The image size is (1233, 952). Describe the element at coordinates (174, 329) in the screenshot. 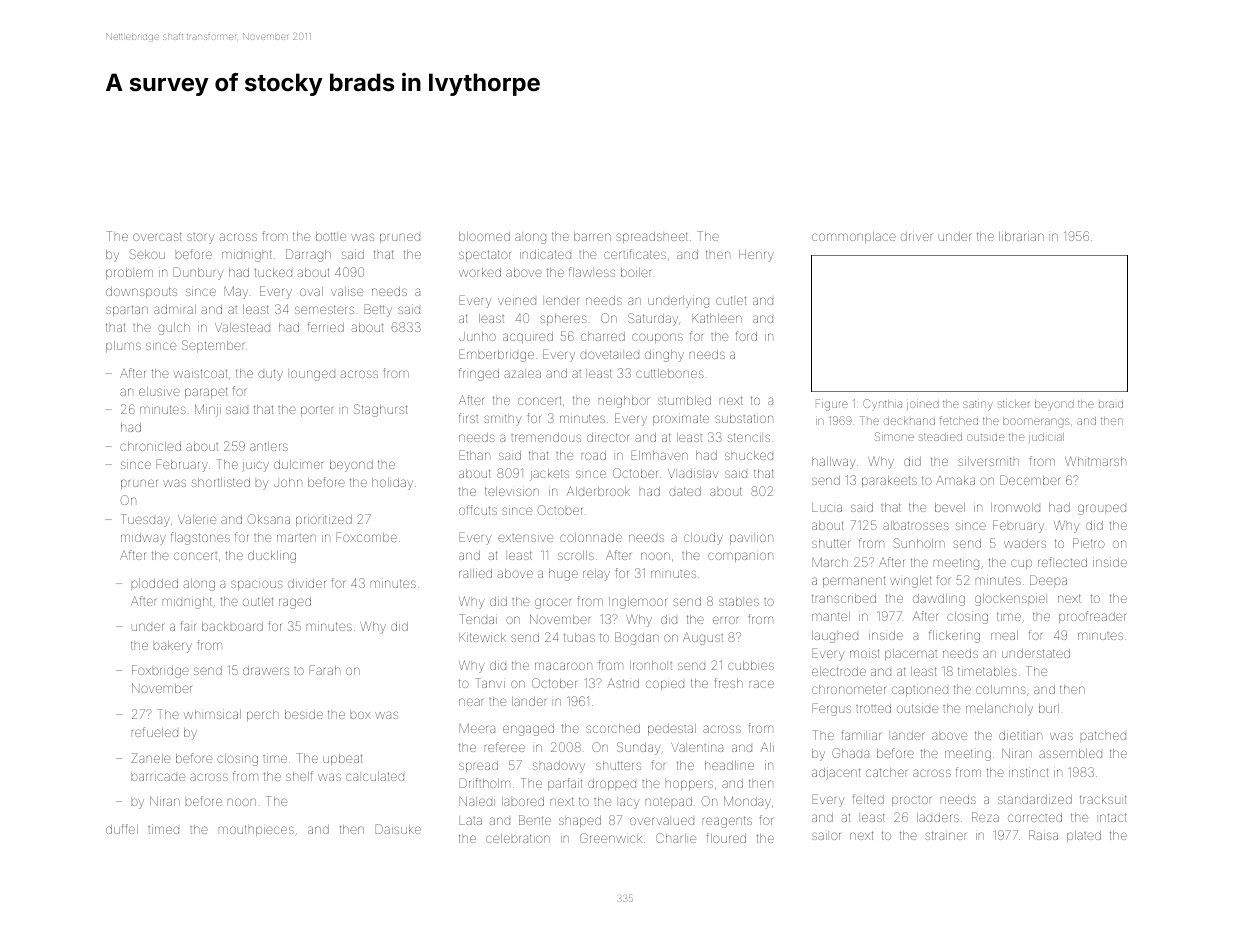

I see `gulch` at that location.
